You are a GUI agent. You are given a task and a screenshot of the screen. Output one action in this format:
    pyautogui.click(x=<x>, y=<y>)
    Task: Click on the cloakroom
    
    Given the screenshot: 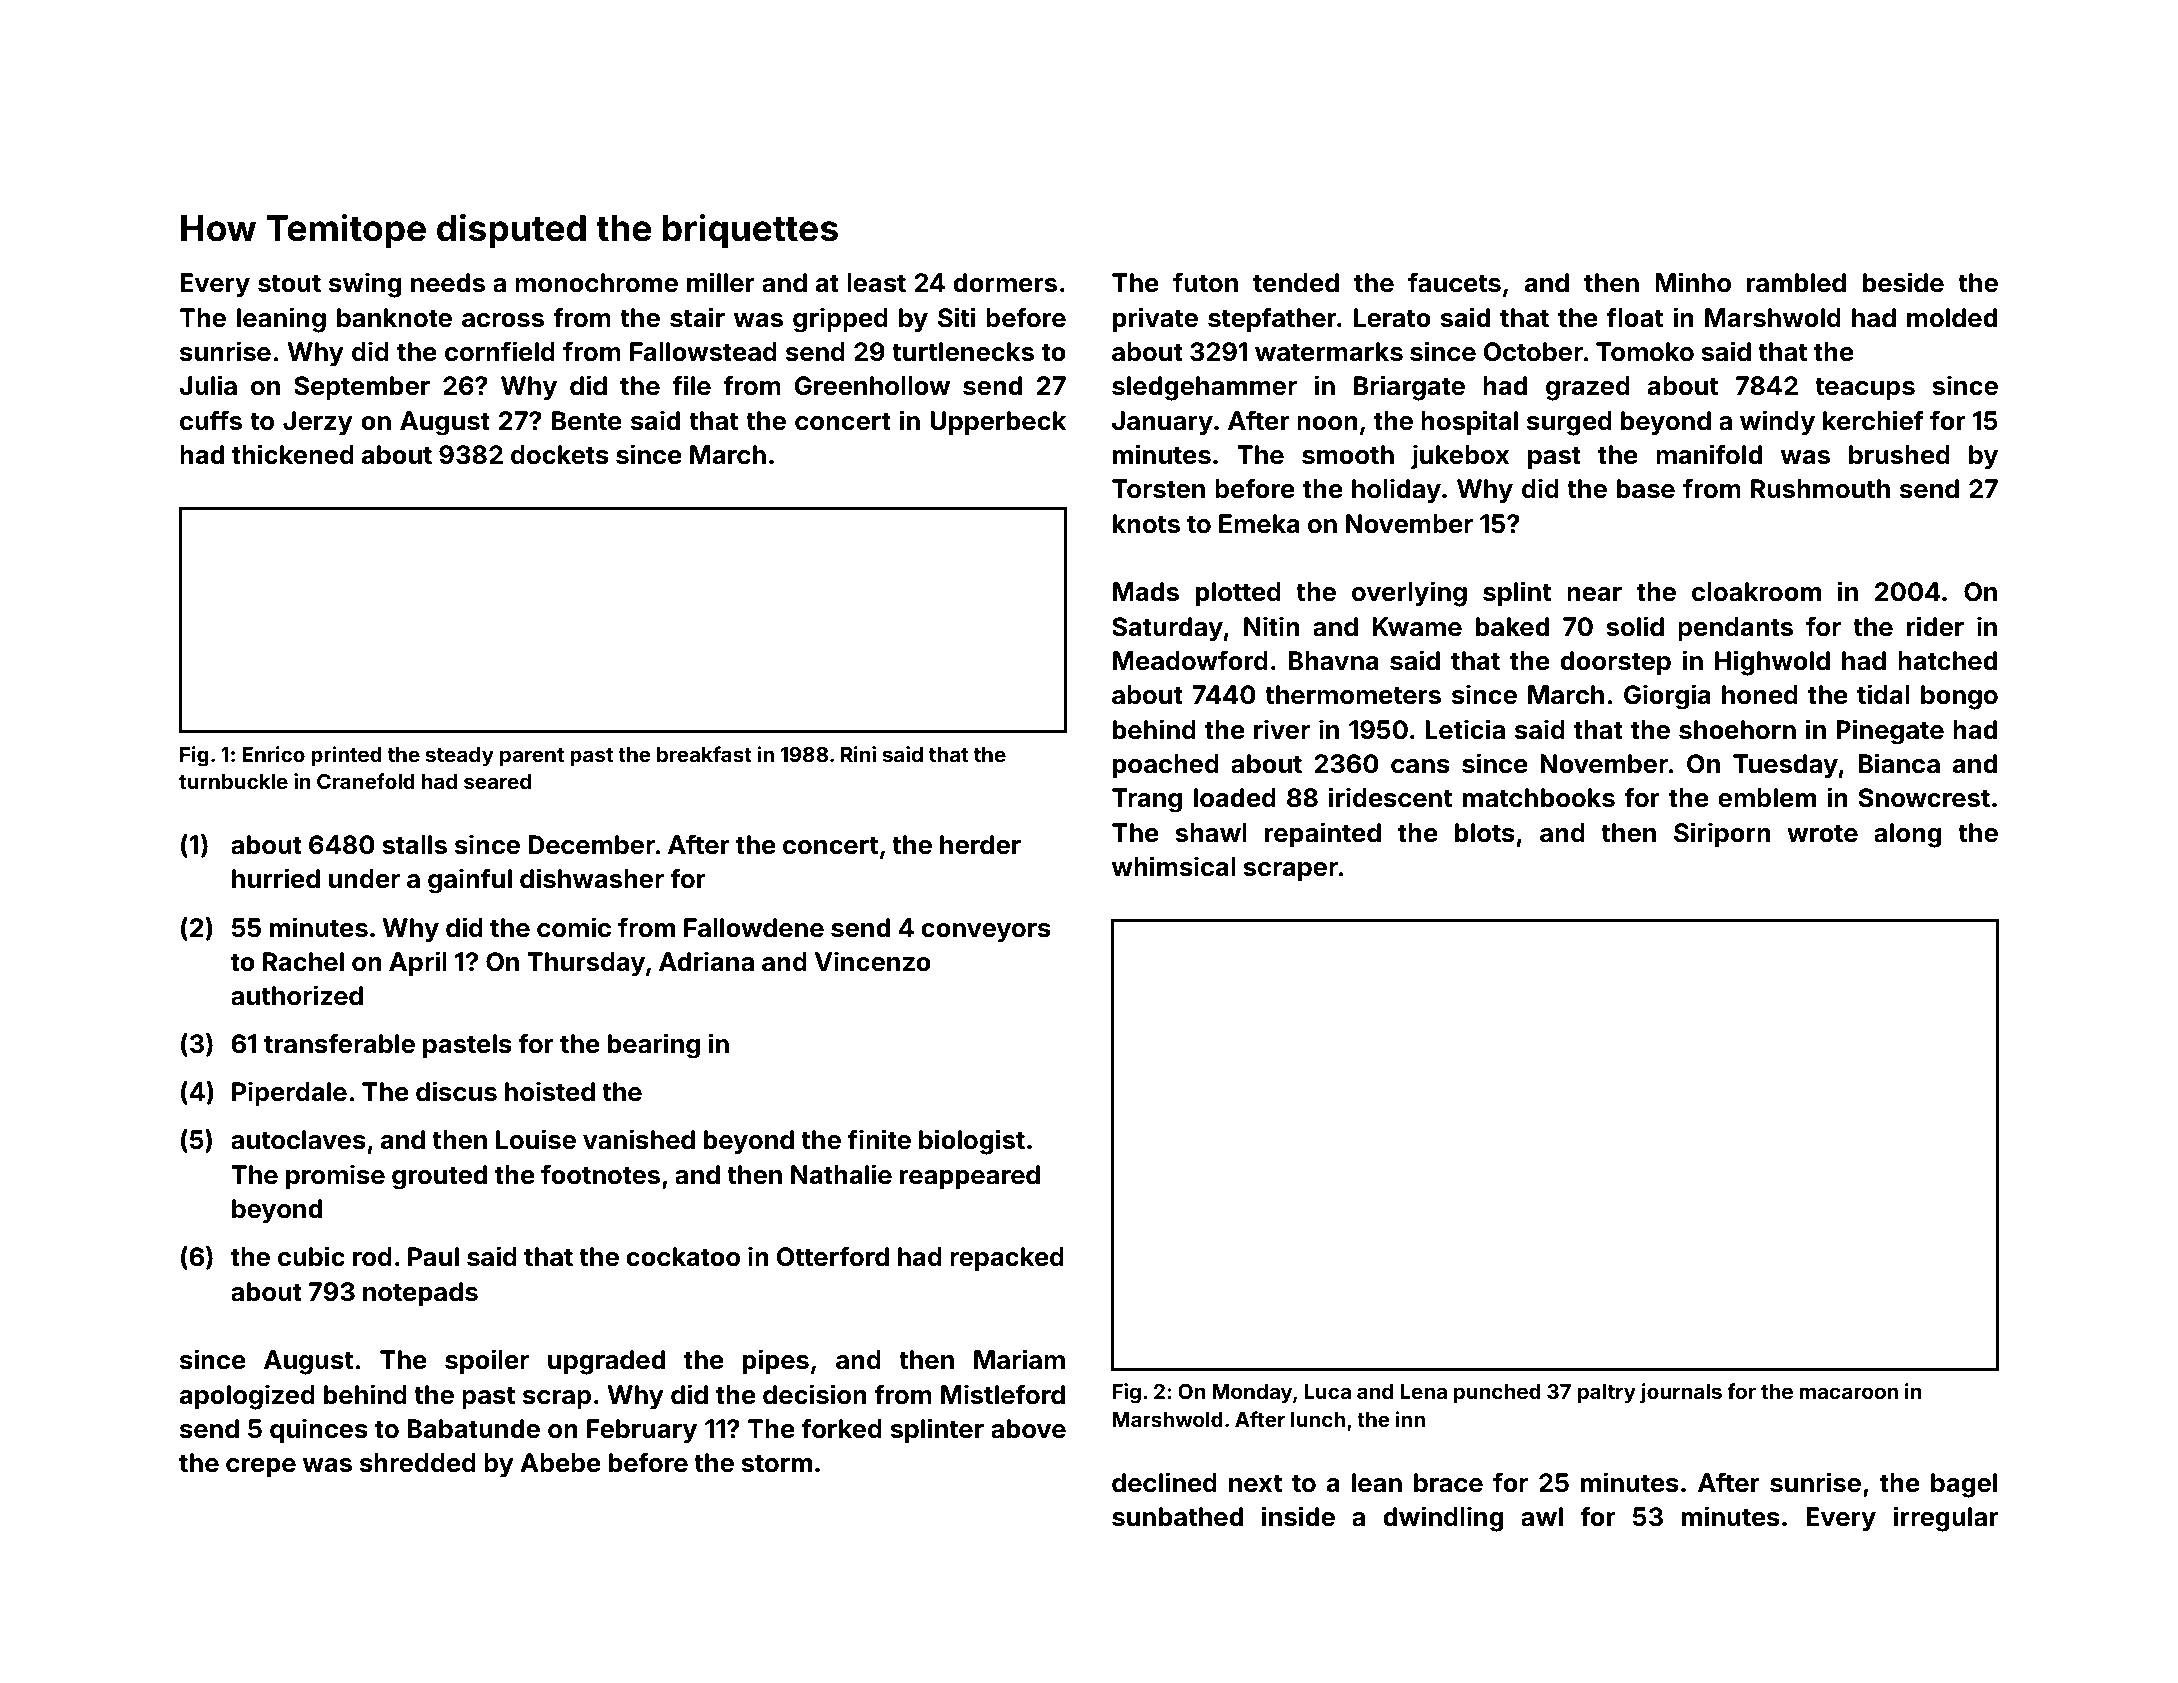 What is the action you would take?
    pyautogui.click(x=1756, y=592)
